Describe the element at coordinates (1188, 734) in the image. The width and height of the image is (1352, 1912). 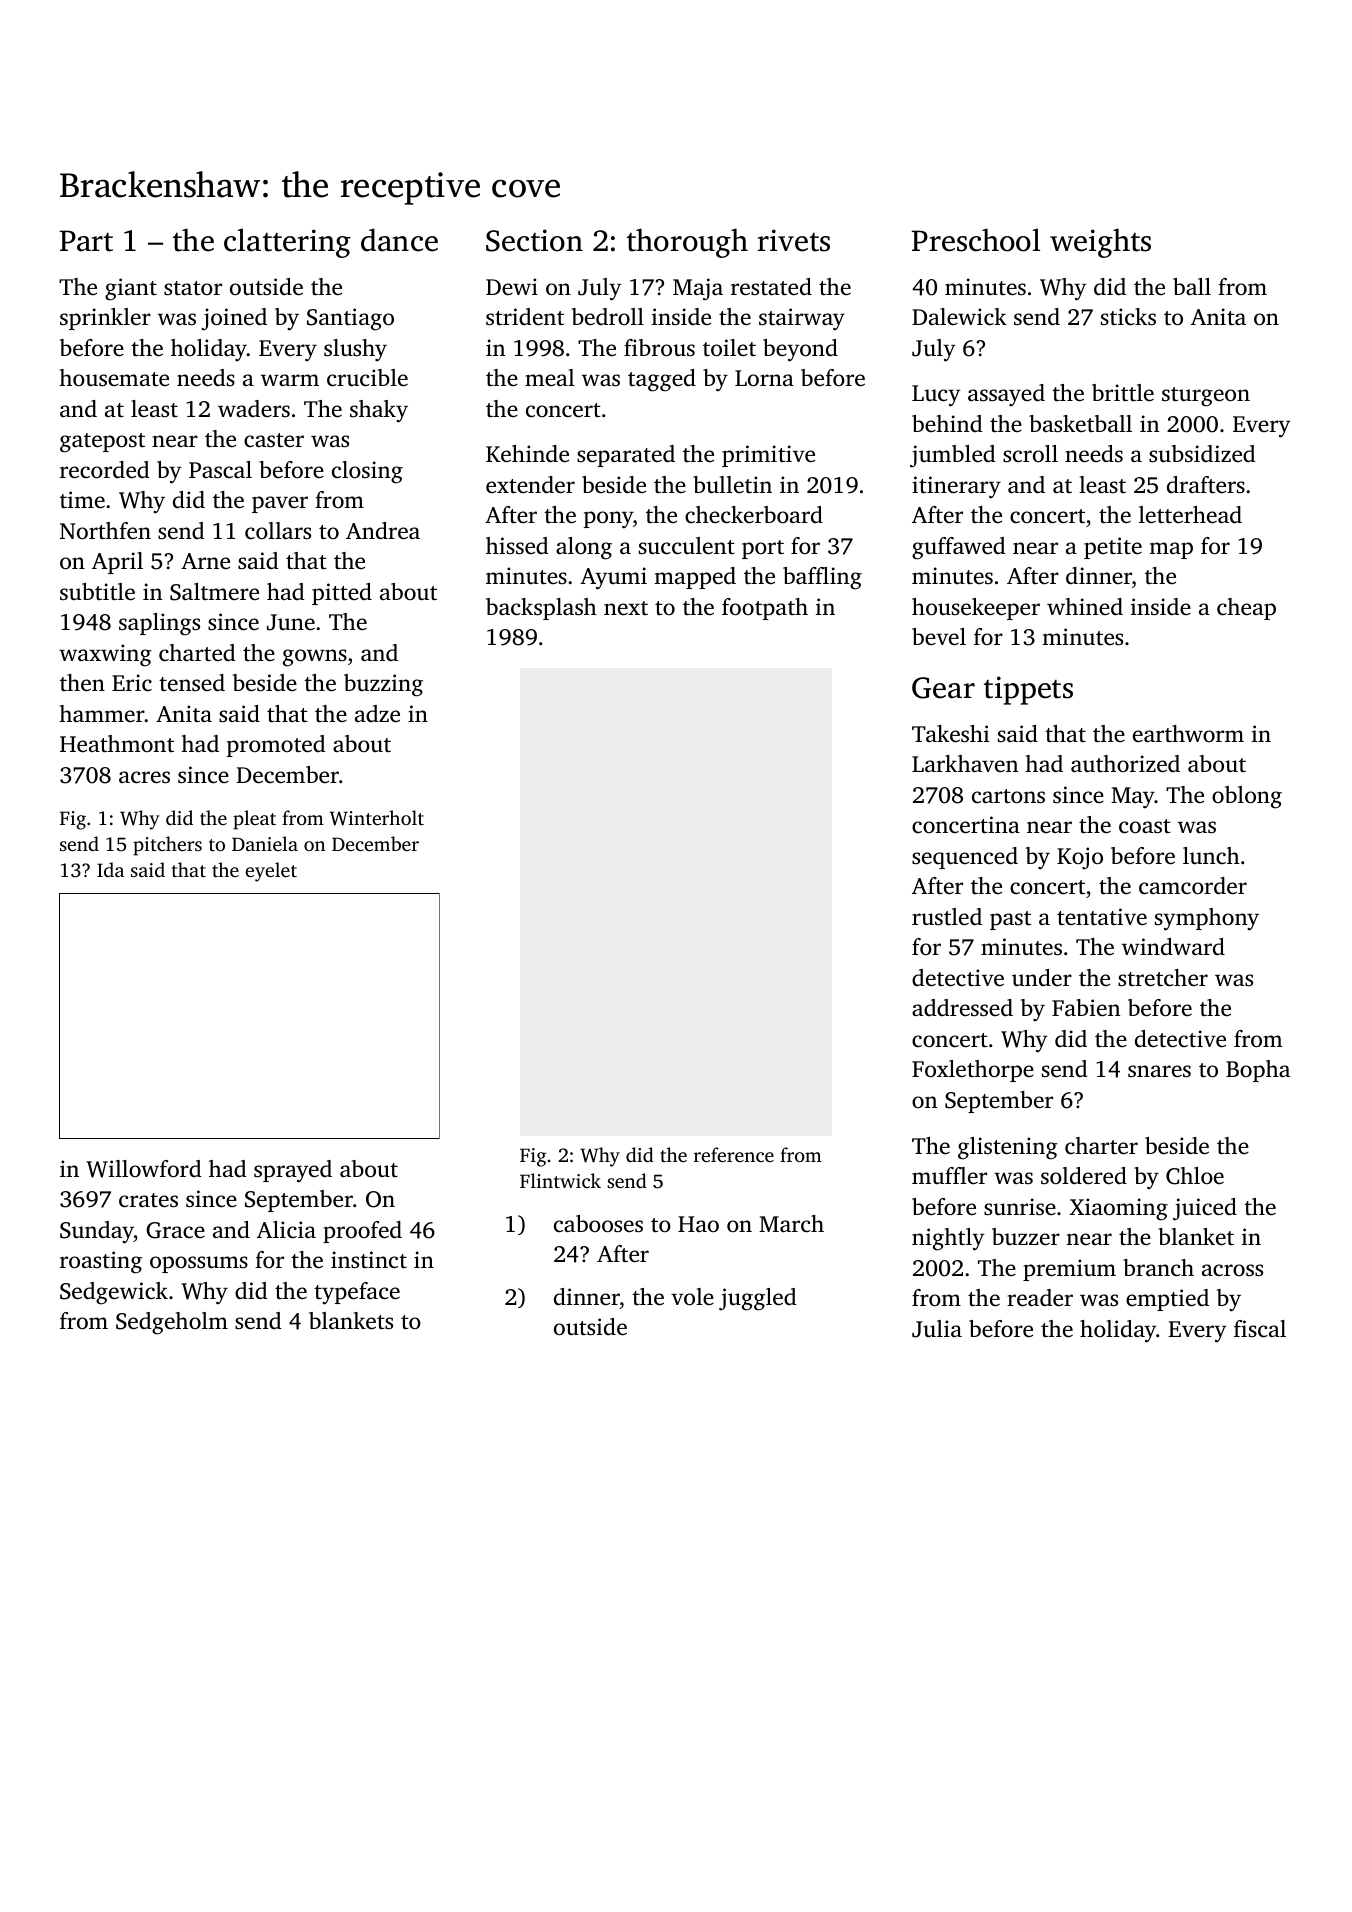
I see `earthworm` at that location.
